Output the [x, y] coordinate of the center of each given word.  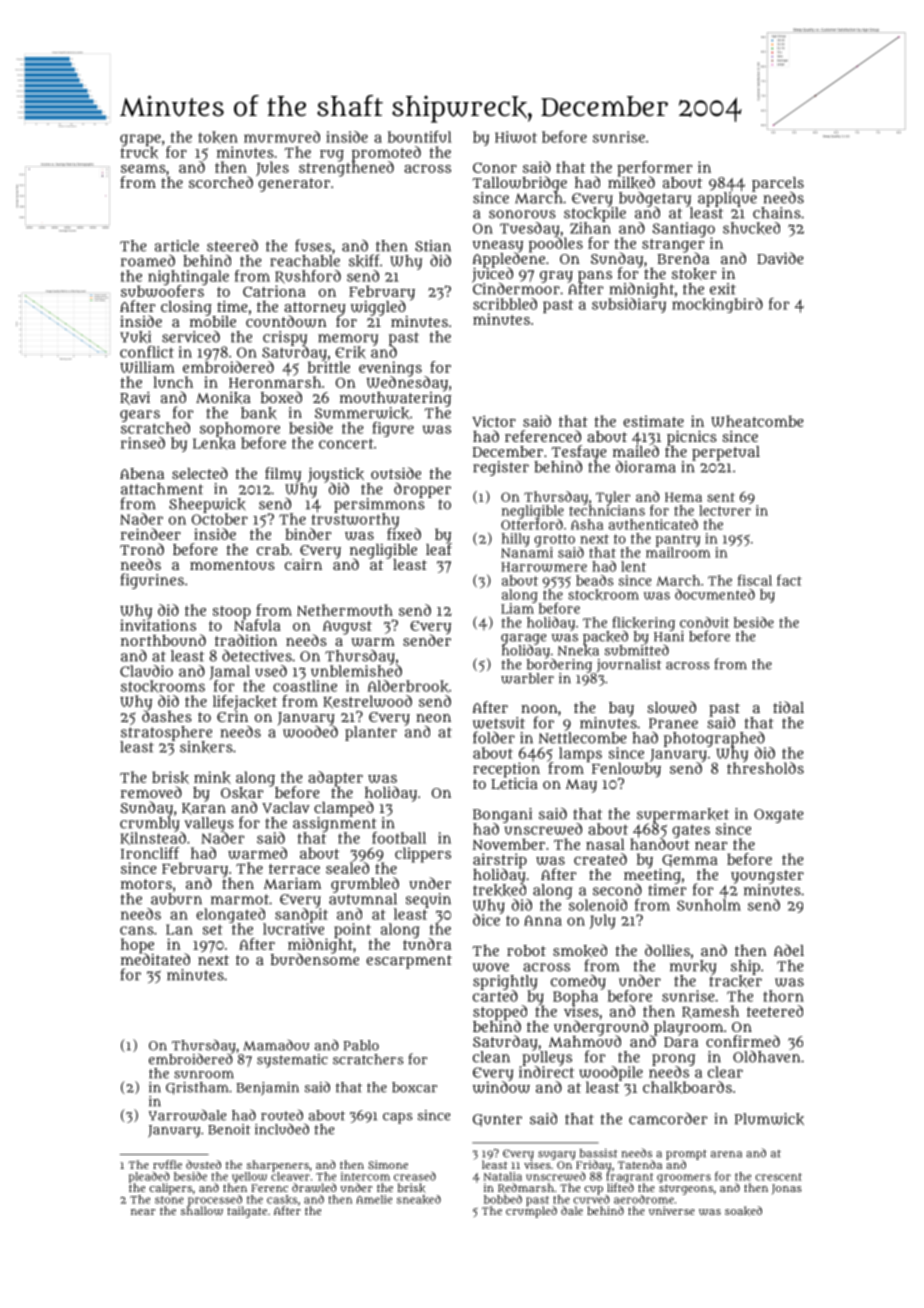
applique [727, 199]
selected [200, 473]
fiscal [755, 580]
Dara [681, 1042]
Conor [495, 168]
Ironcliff [150, 853]
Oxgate [779, 816]
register [501, 468]
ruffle [167, 1164]
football [399, 838]
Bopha [575, 997]
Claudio [146, 671]
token [218, 137]
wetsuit [499, 723]
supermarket [683, 815]
